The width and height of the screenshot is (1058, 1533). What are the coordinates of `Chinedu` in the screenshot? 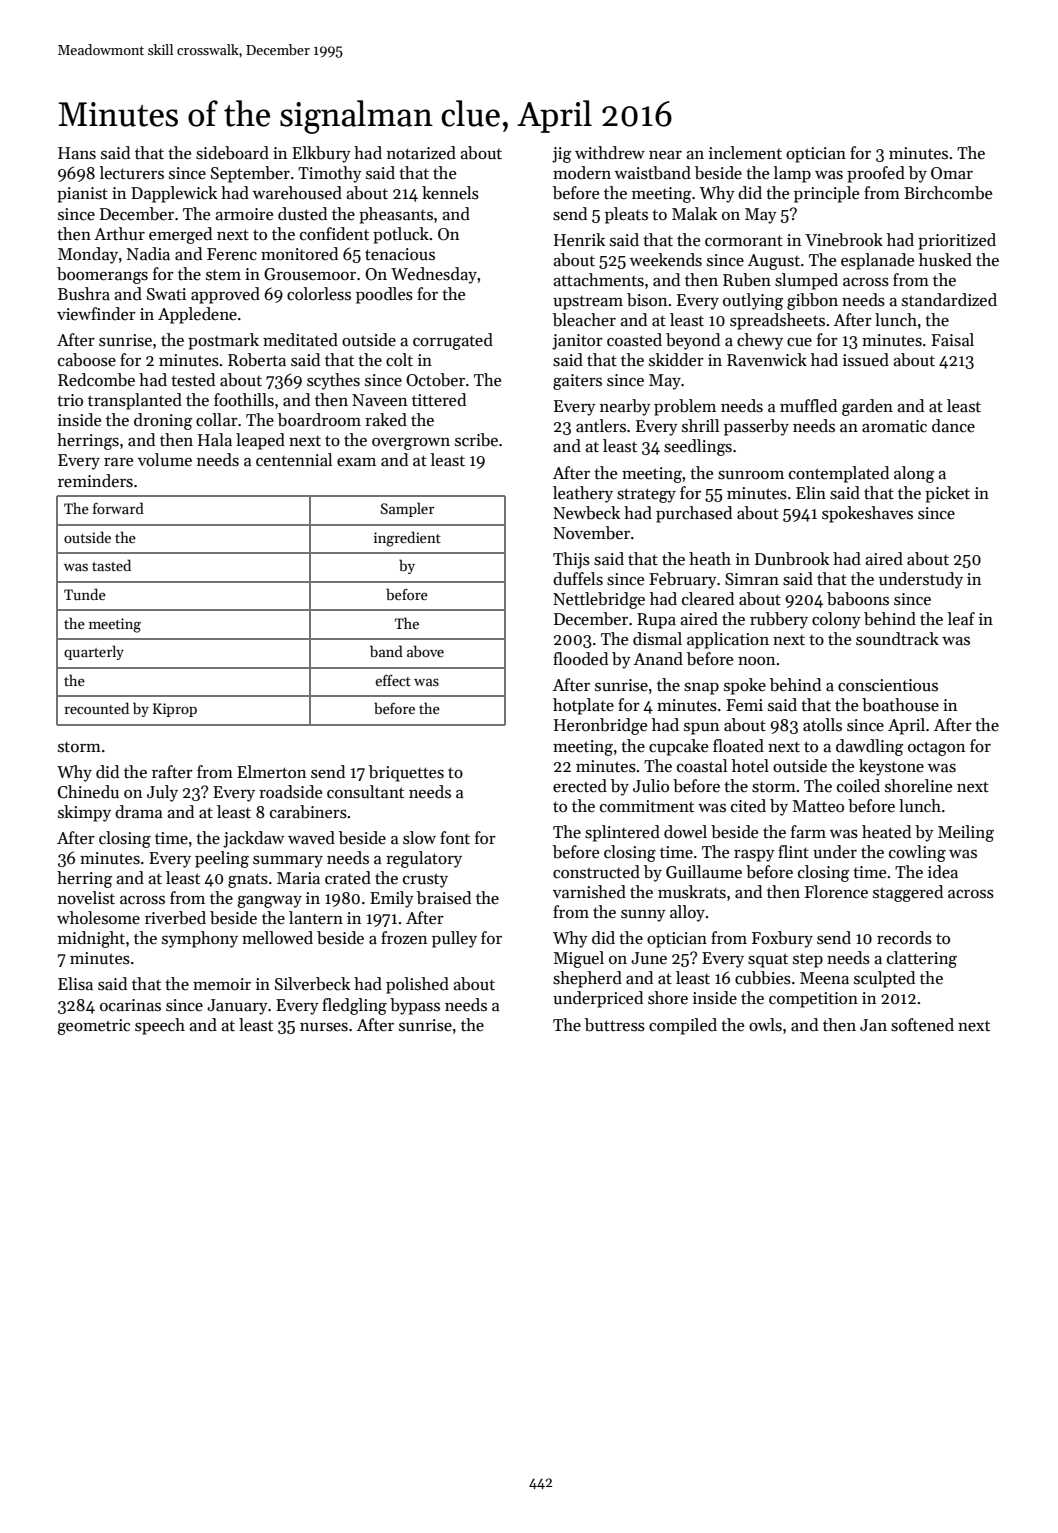 It's located at (88, 792).
